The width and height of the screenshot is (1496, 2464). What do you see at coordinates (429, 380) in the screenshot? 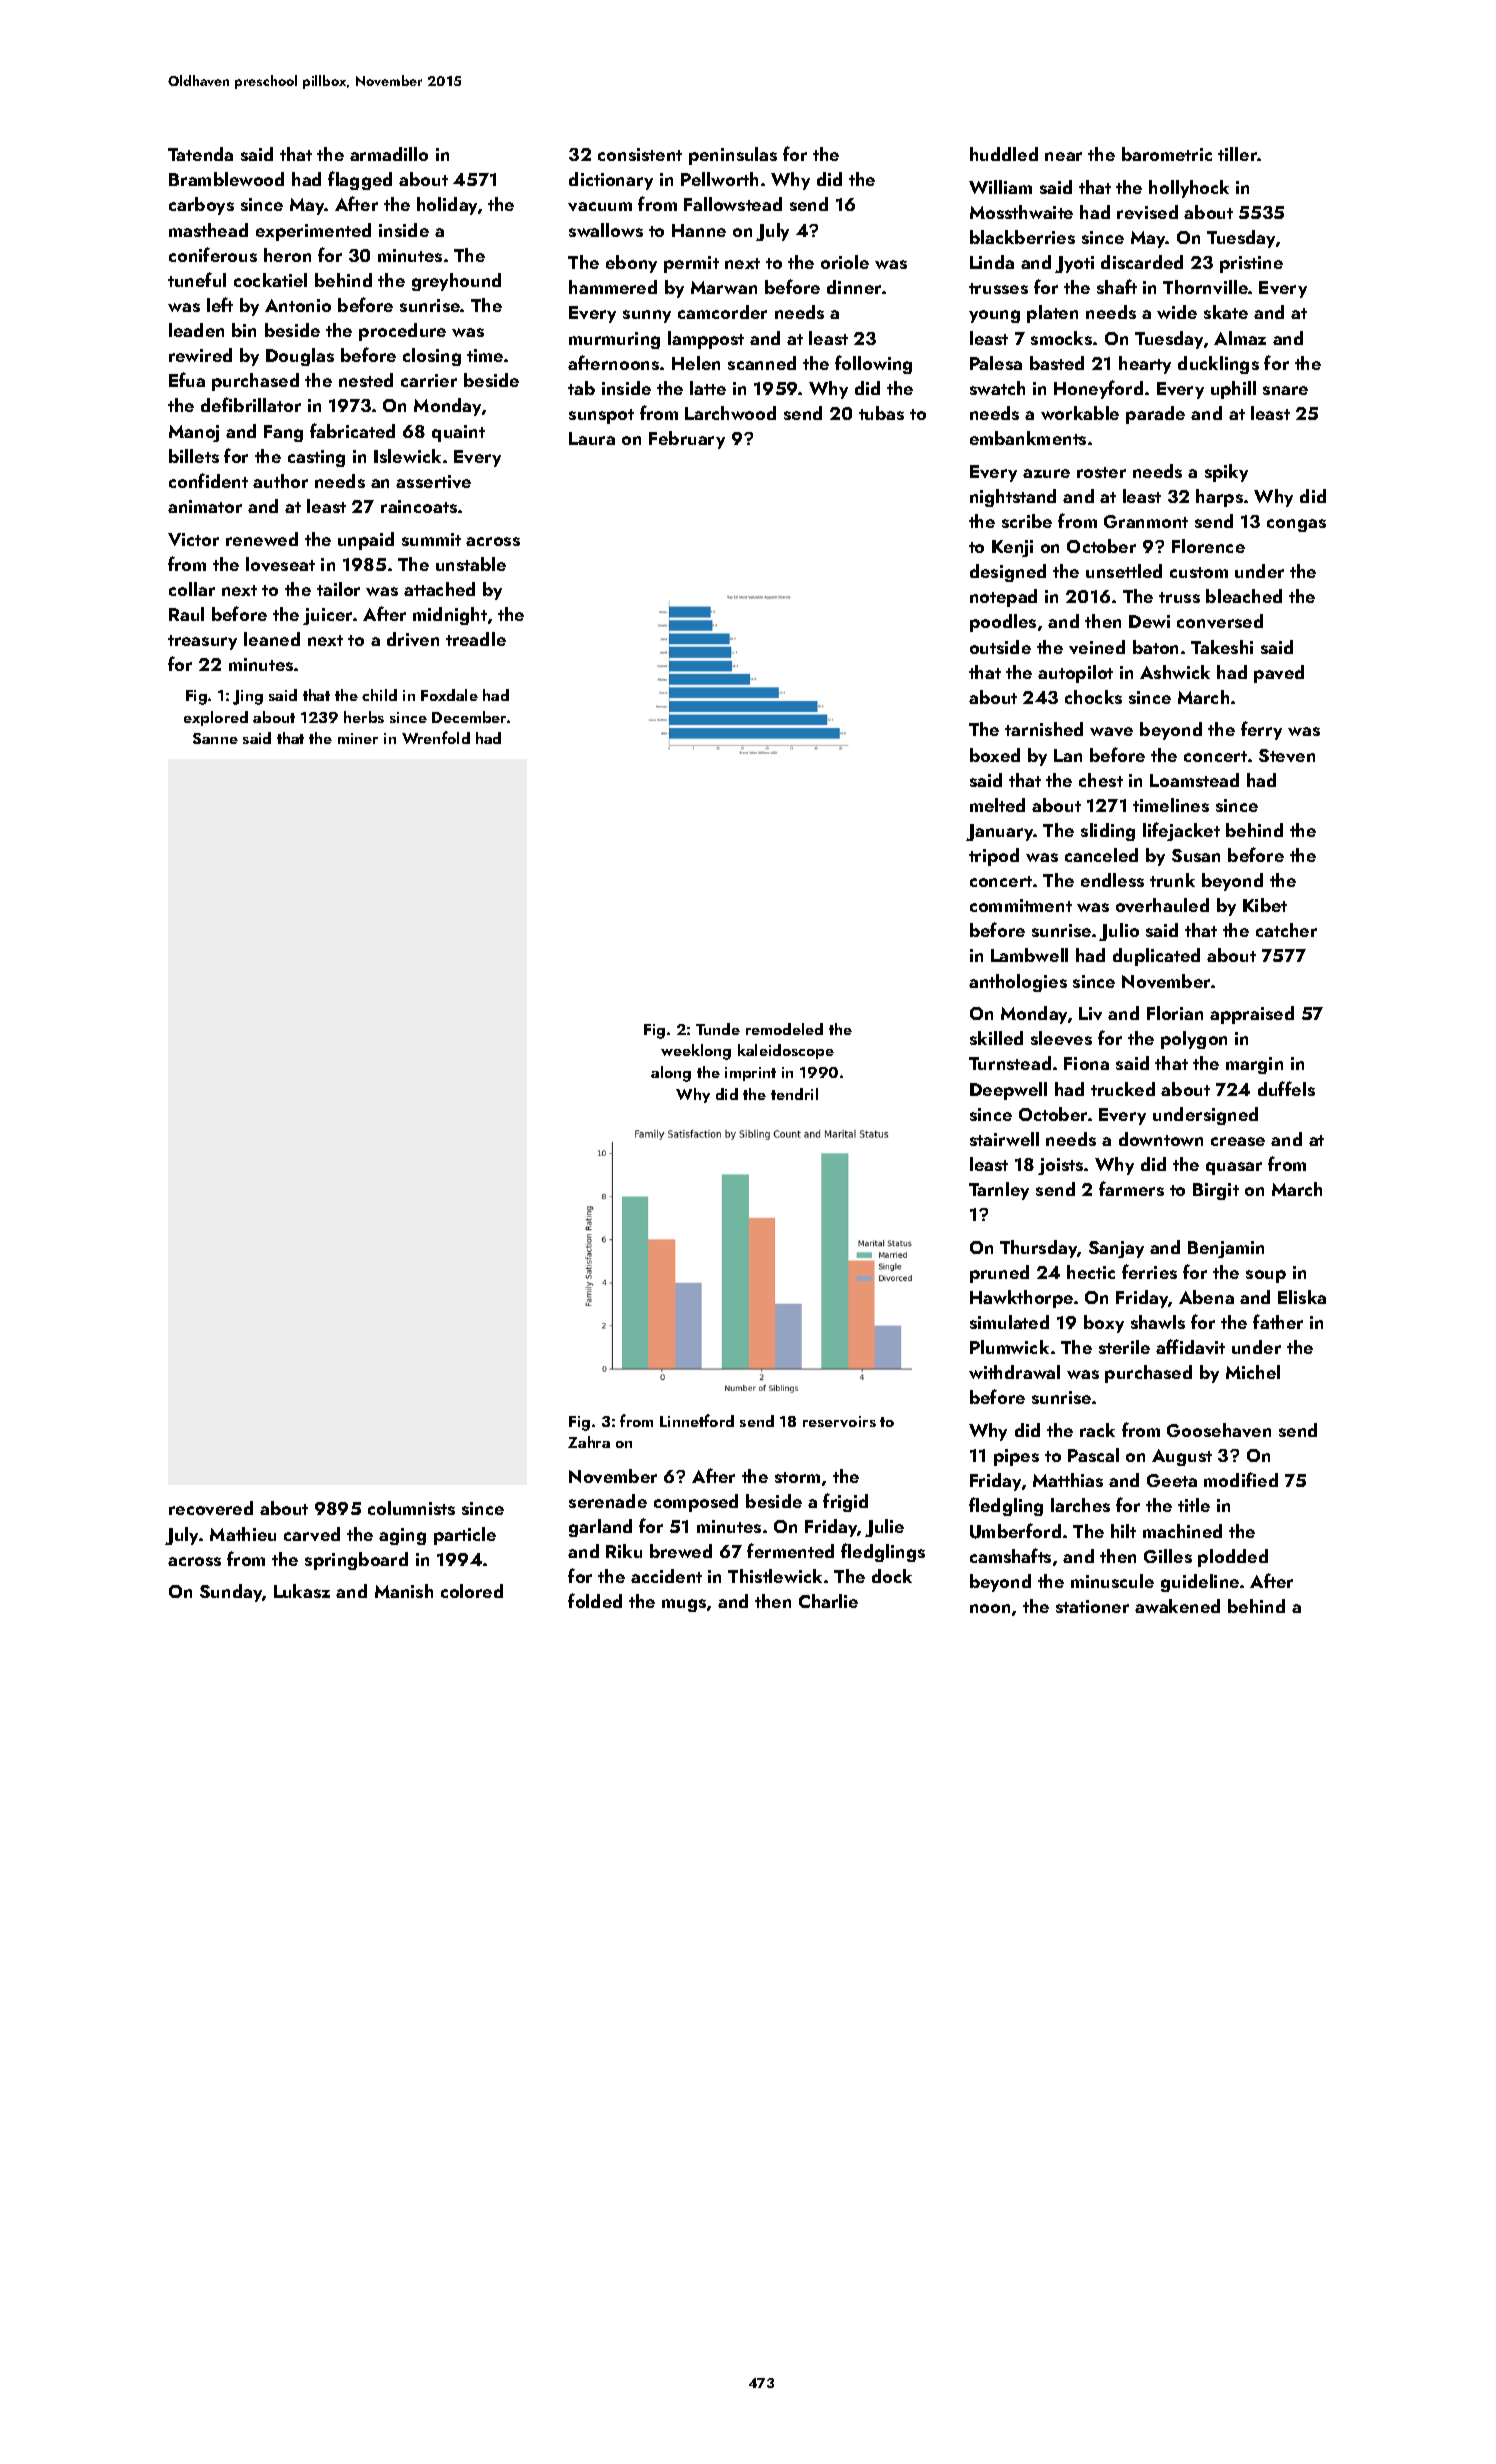
I see `carrier` at bounding box center [429, 380].
